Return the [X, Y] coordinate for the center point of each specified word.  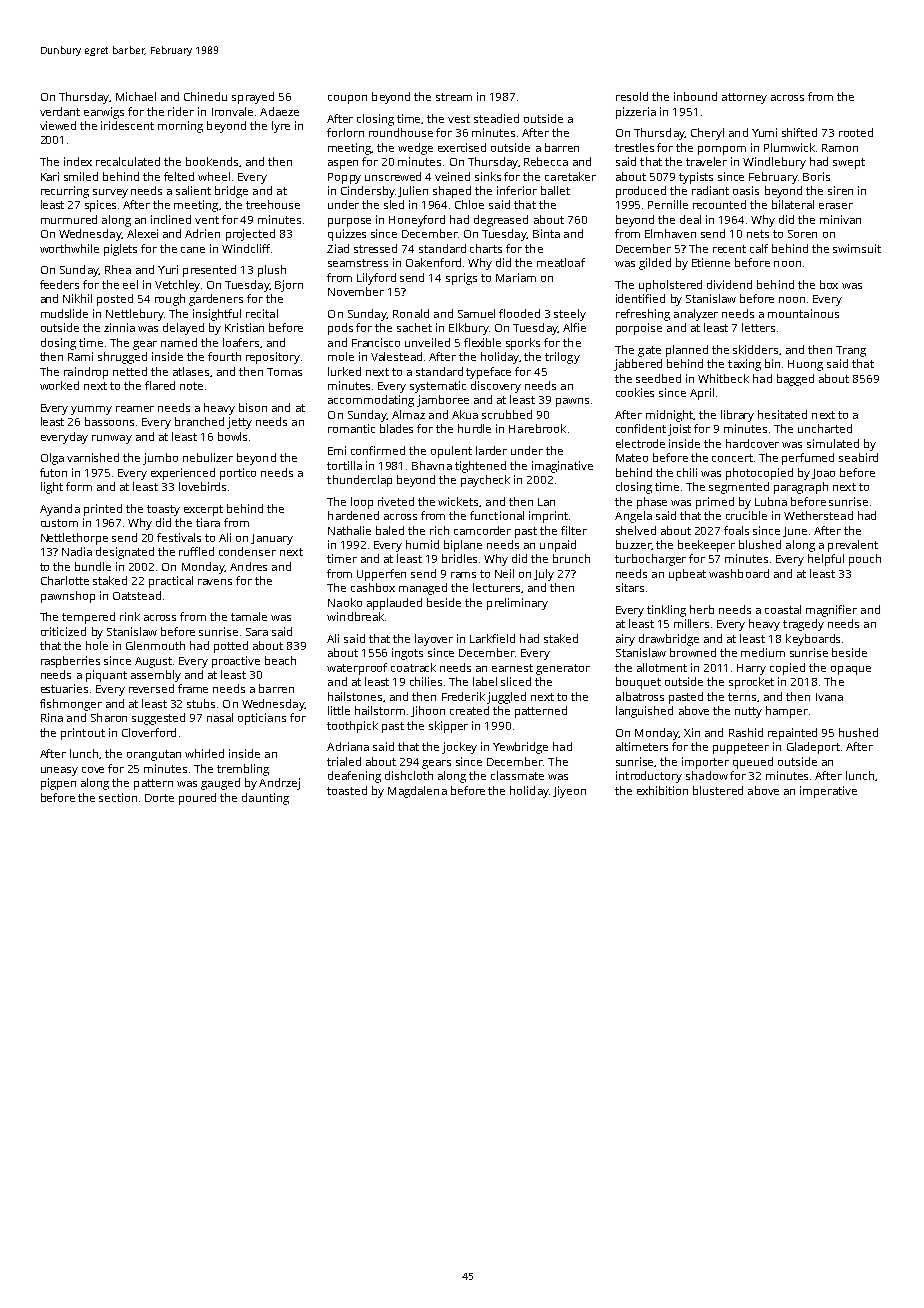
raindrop [86, 373]
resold [632, 96]
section [118, 797]
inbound [695, 96]
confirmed [378, 450]
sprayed [253, 98]
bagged [795, 380]
